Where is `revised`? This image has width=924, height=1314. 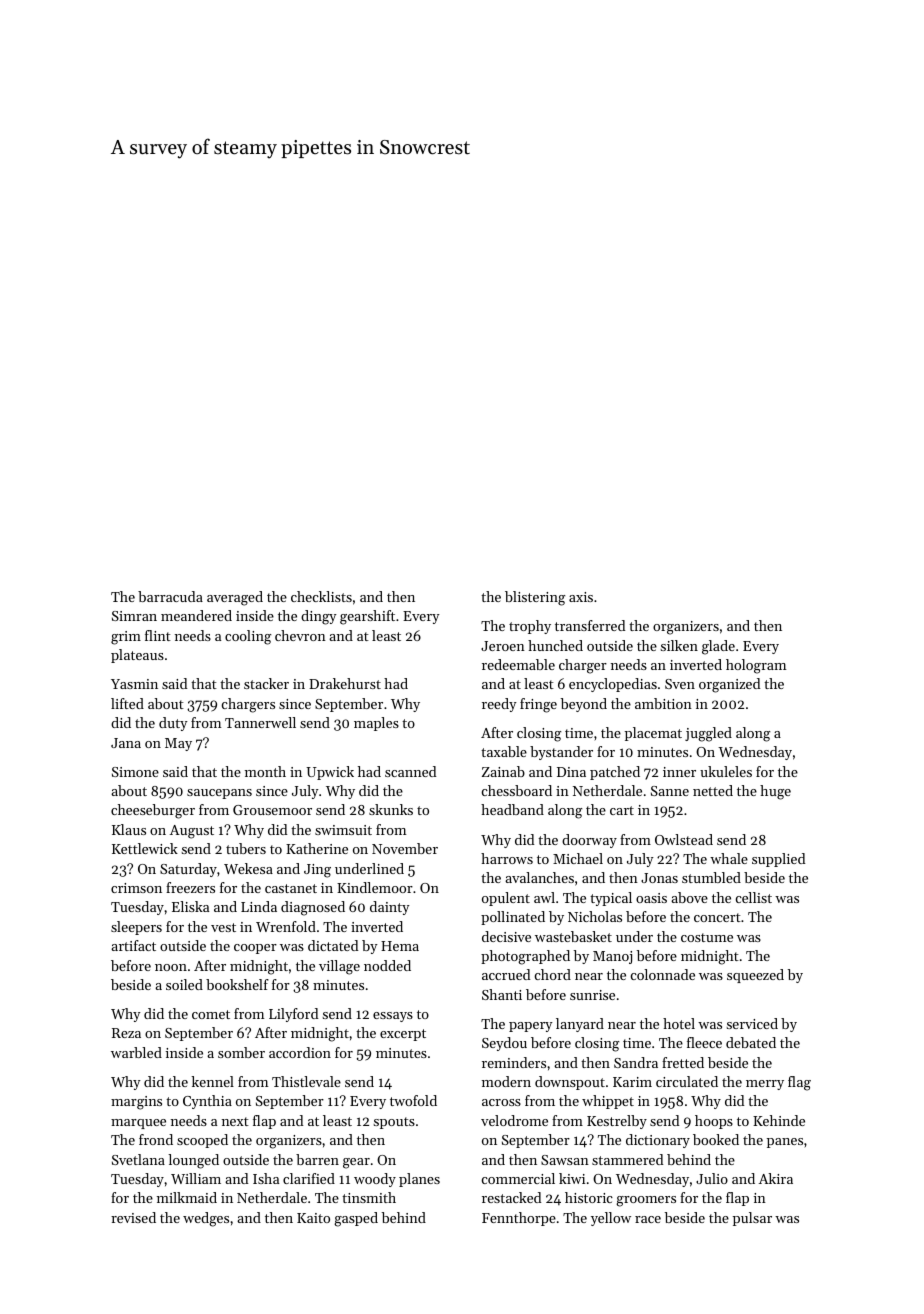 revised is located at coordinates (133, 1217).
